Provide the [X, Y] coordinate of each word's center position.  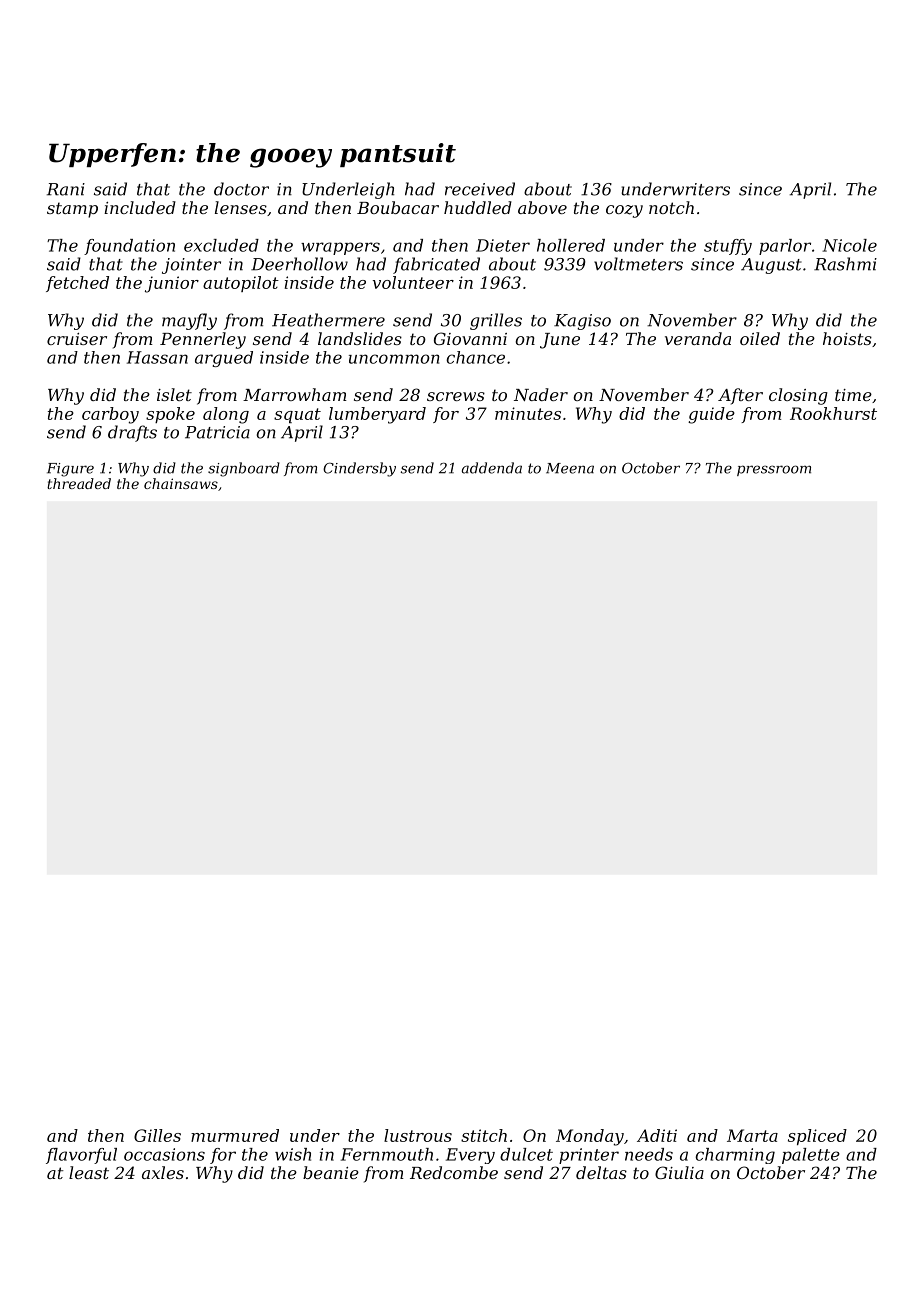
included [140, 207]
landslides [360, 338]
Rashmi [845, 264]
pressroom [774, 470]
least [89, 1172]
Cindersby [359, 469]
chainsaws [181, 483]
